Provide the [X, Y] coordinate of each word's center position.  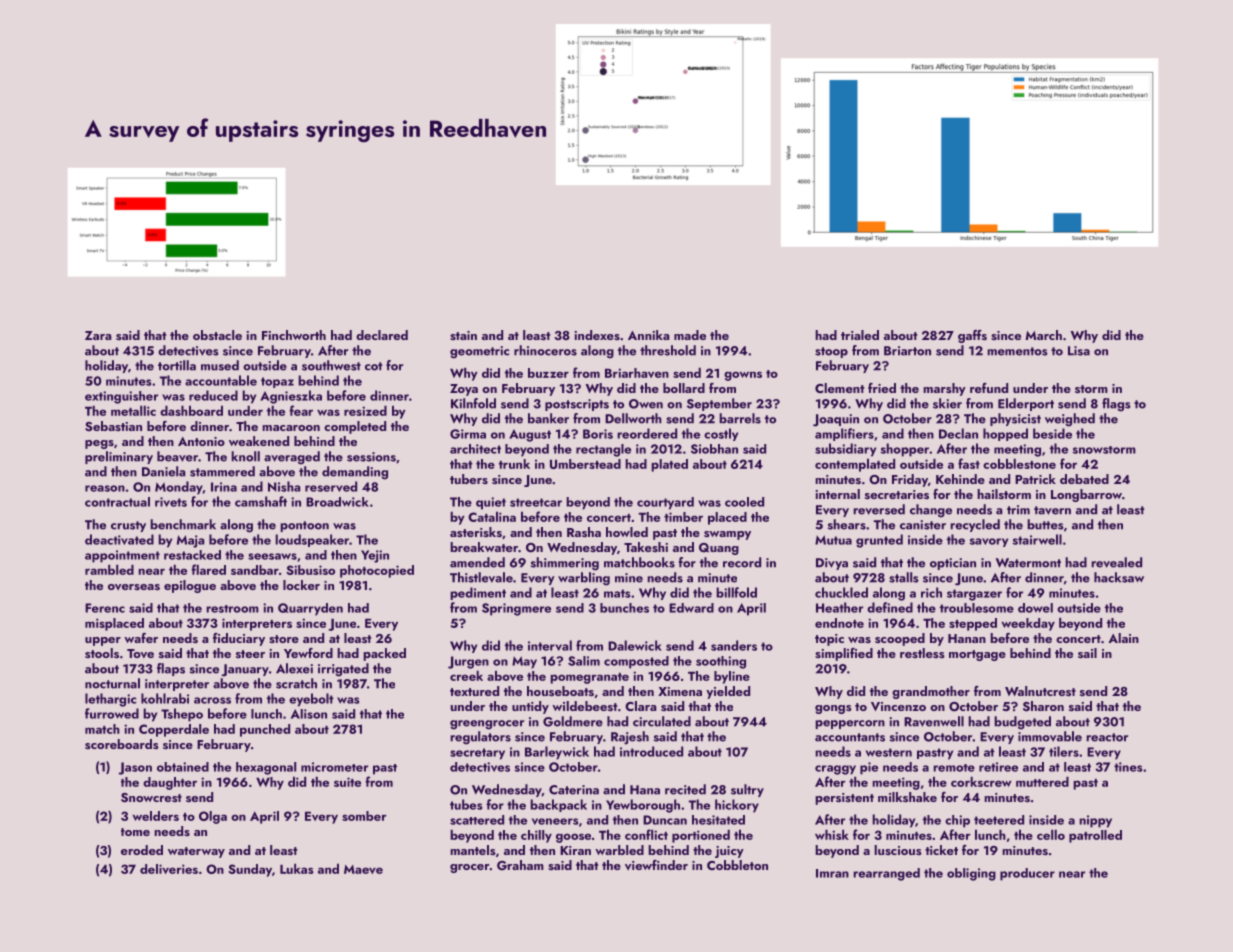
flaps [171, 669]
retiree [998, 767]
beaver [177, 456]
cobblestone [1019, 463]
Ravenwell [934, 721]
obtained [183, 767]
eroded [142, 850]
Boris [598, 434]
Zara [98, 335]
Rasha [584, 532]
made [690, 335]
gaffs [972, 336]
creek [466, 675]
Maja [190, 541]
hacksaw [1119, 577]
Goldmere [573, 721]
